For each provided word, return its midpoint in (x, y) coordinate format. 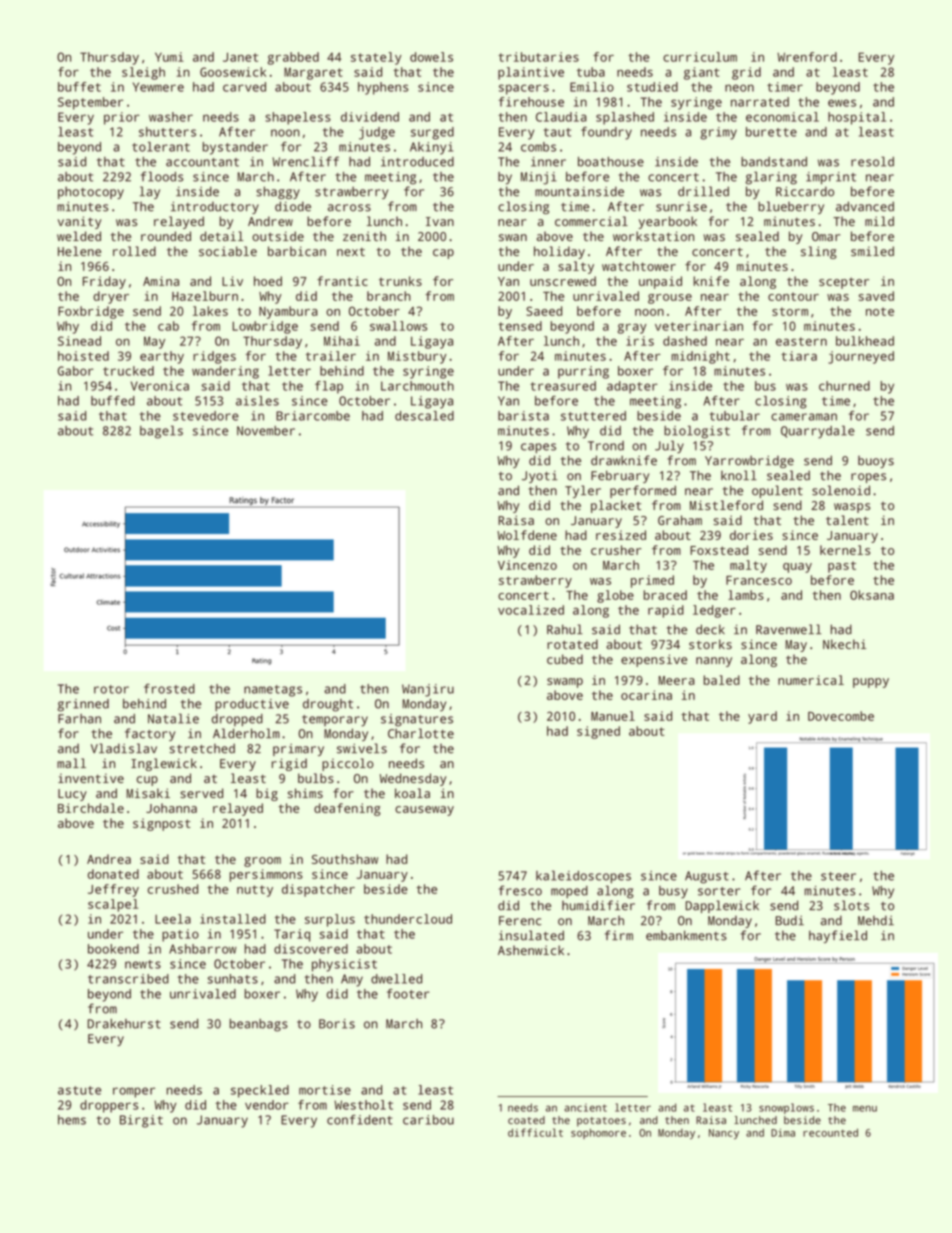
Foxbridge (91, 312)
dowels (431, 57)
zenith (364, 236)
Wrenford (807, 57)
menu (865, 1108)
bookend (113, 949)
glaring (771, 178)
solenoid (841, 490)
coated (526, 1120)
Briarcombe (313, 416)
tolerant (161, 147)
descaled (424, 416)
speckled (260, 1091)
